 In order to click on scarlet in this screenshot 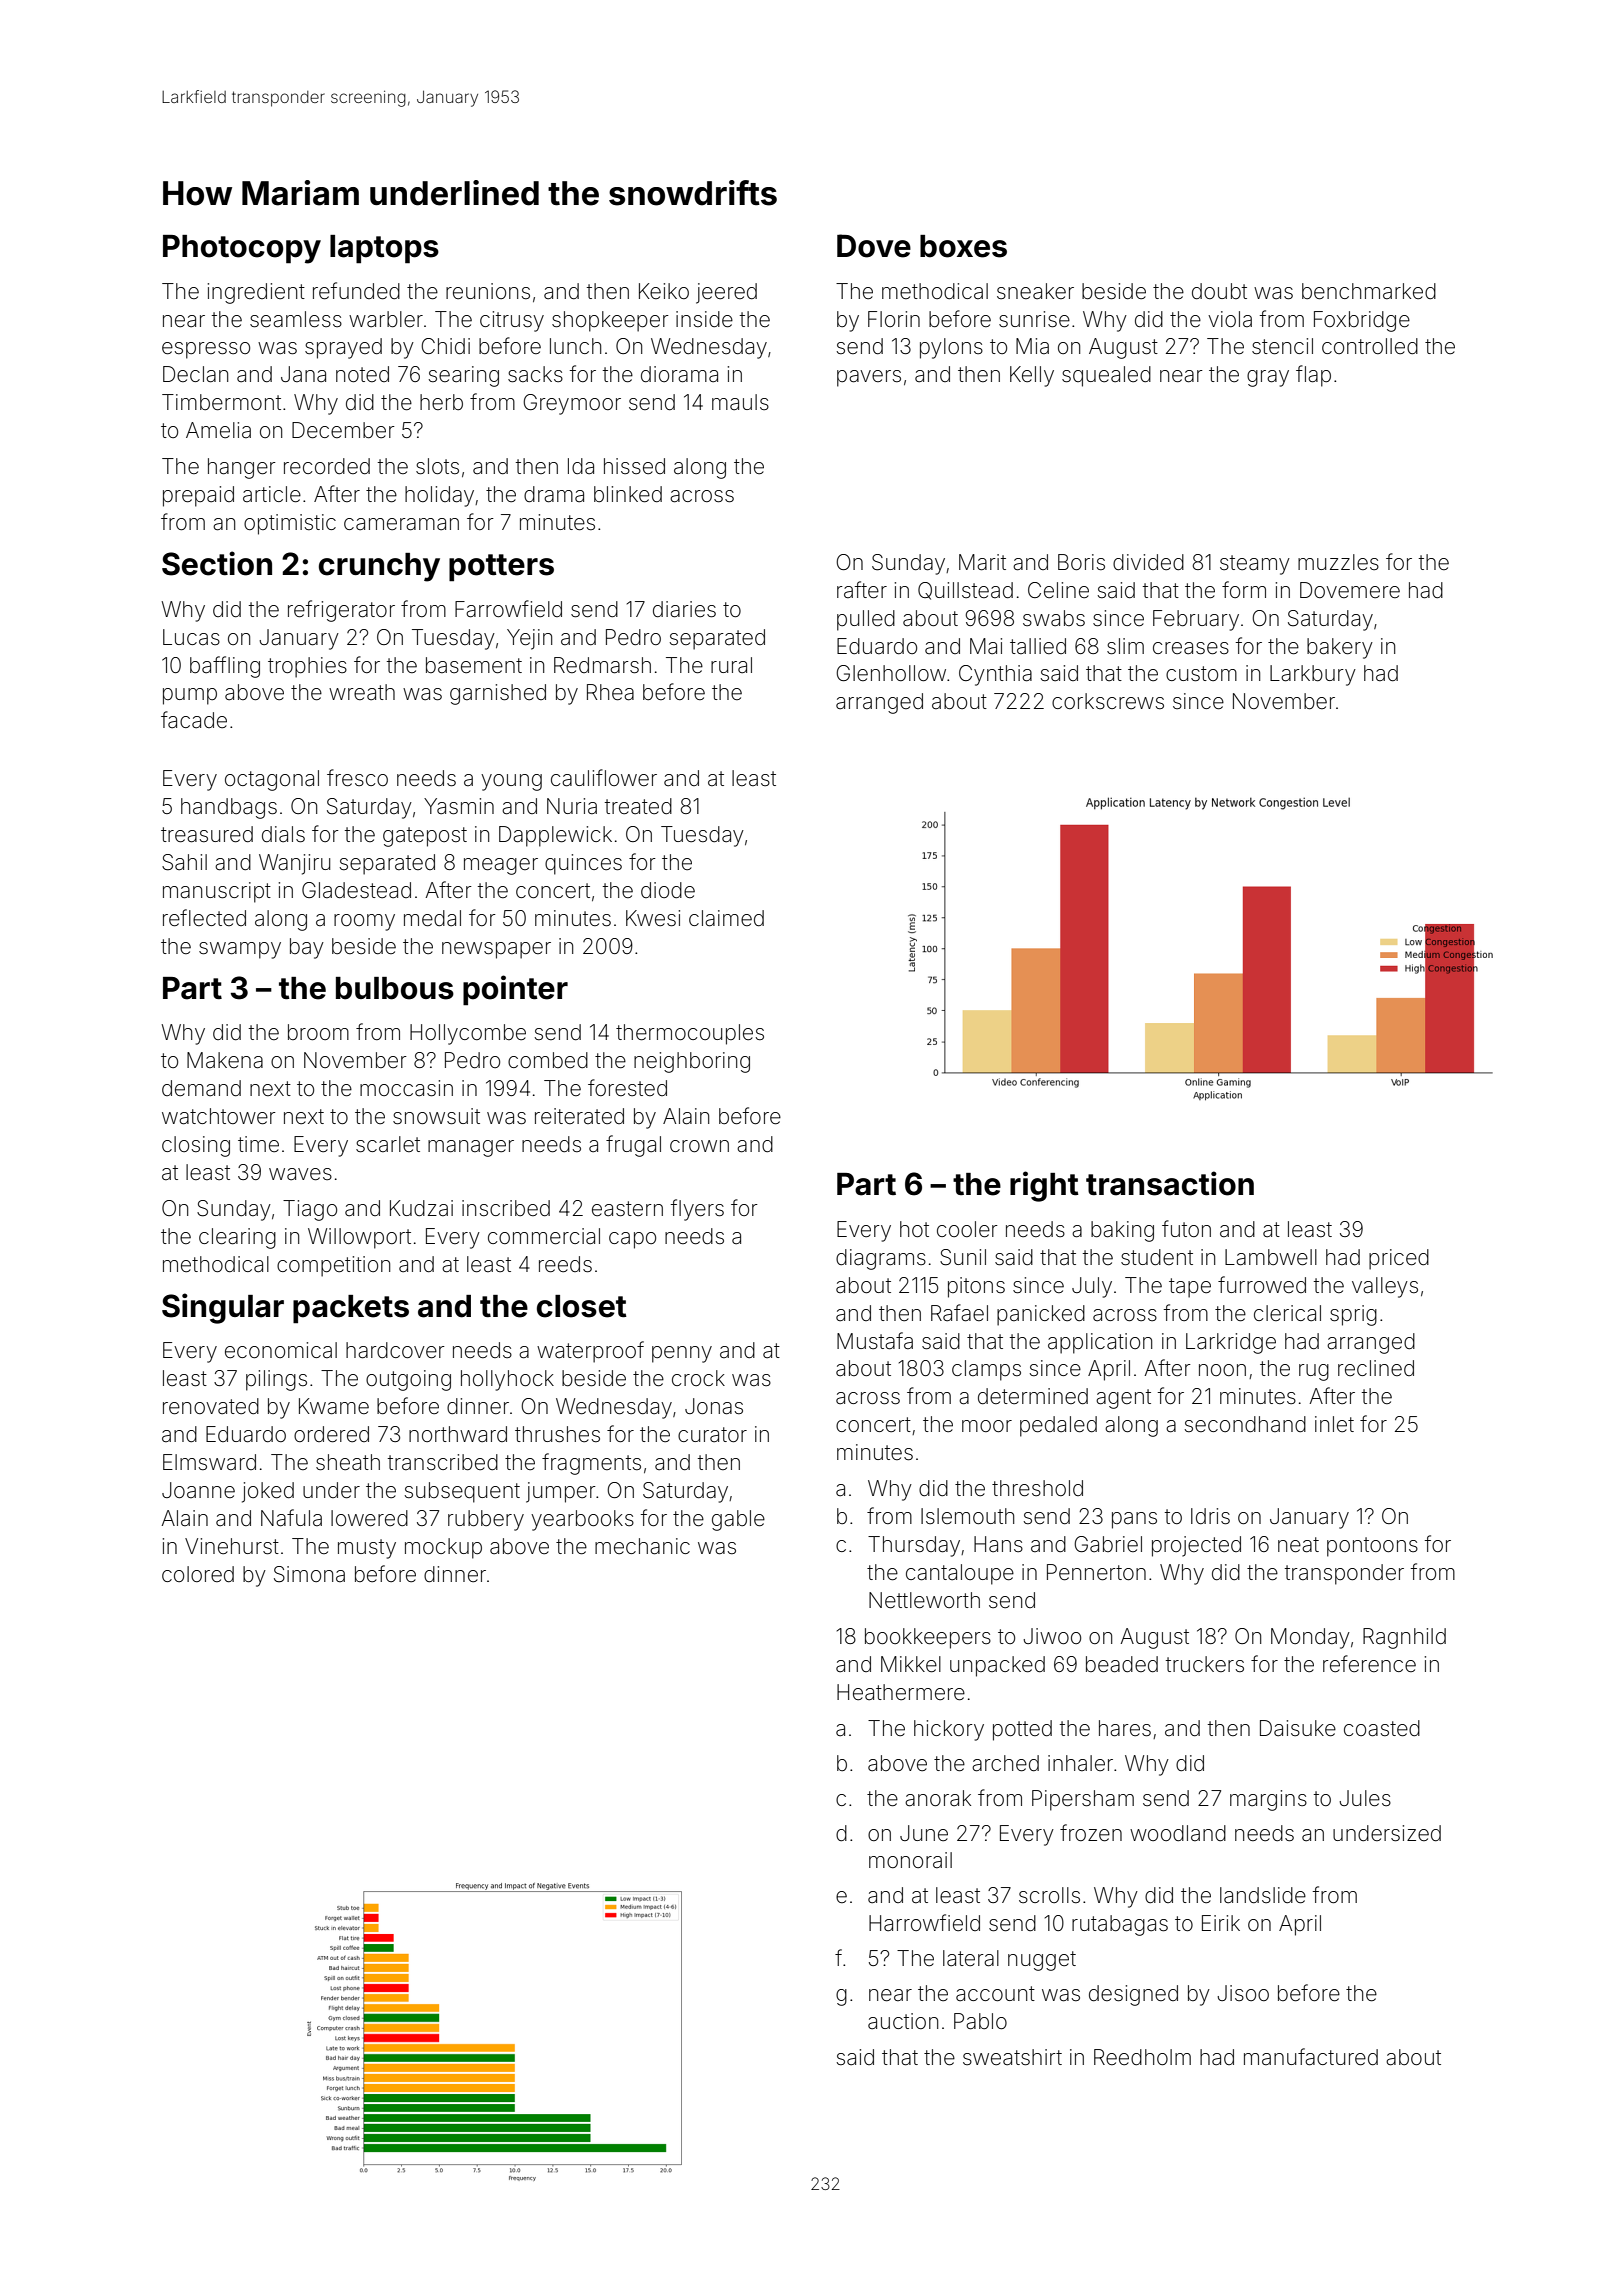, I will do `click(388, 1144)`.
